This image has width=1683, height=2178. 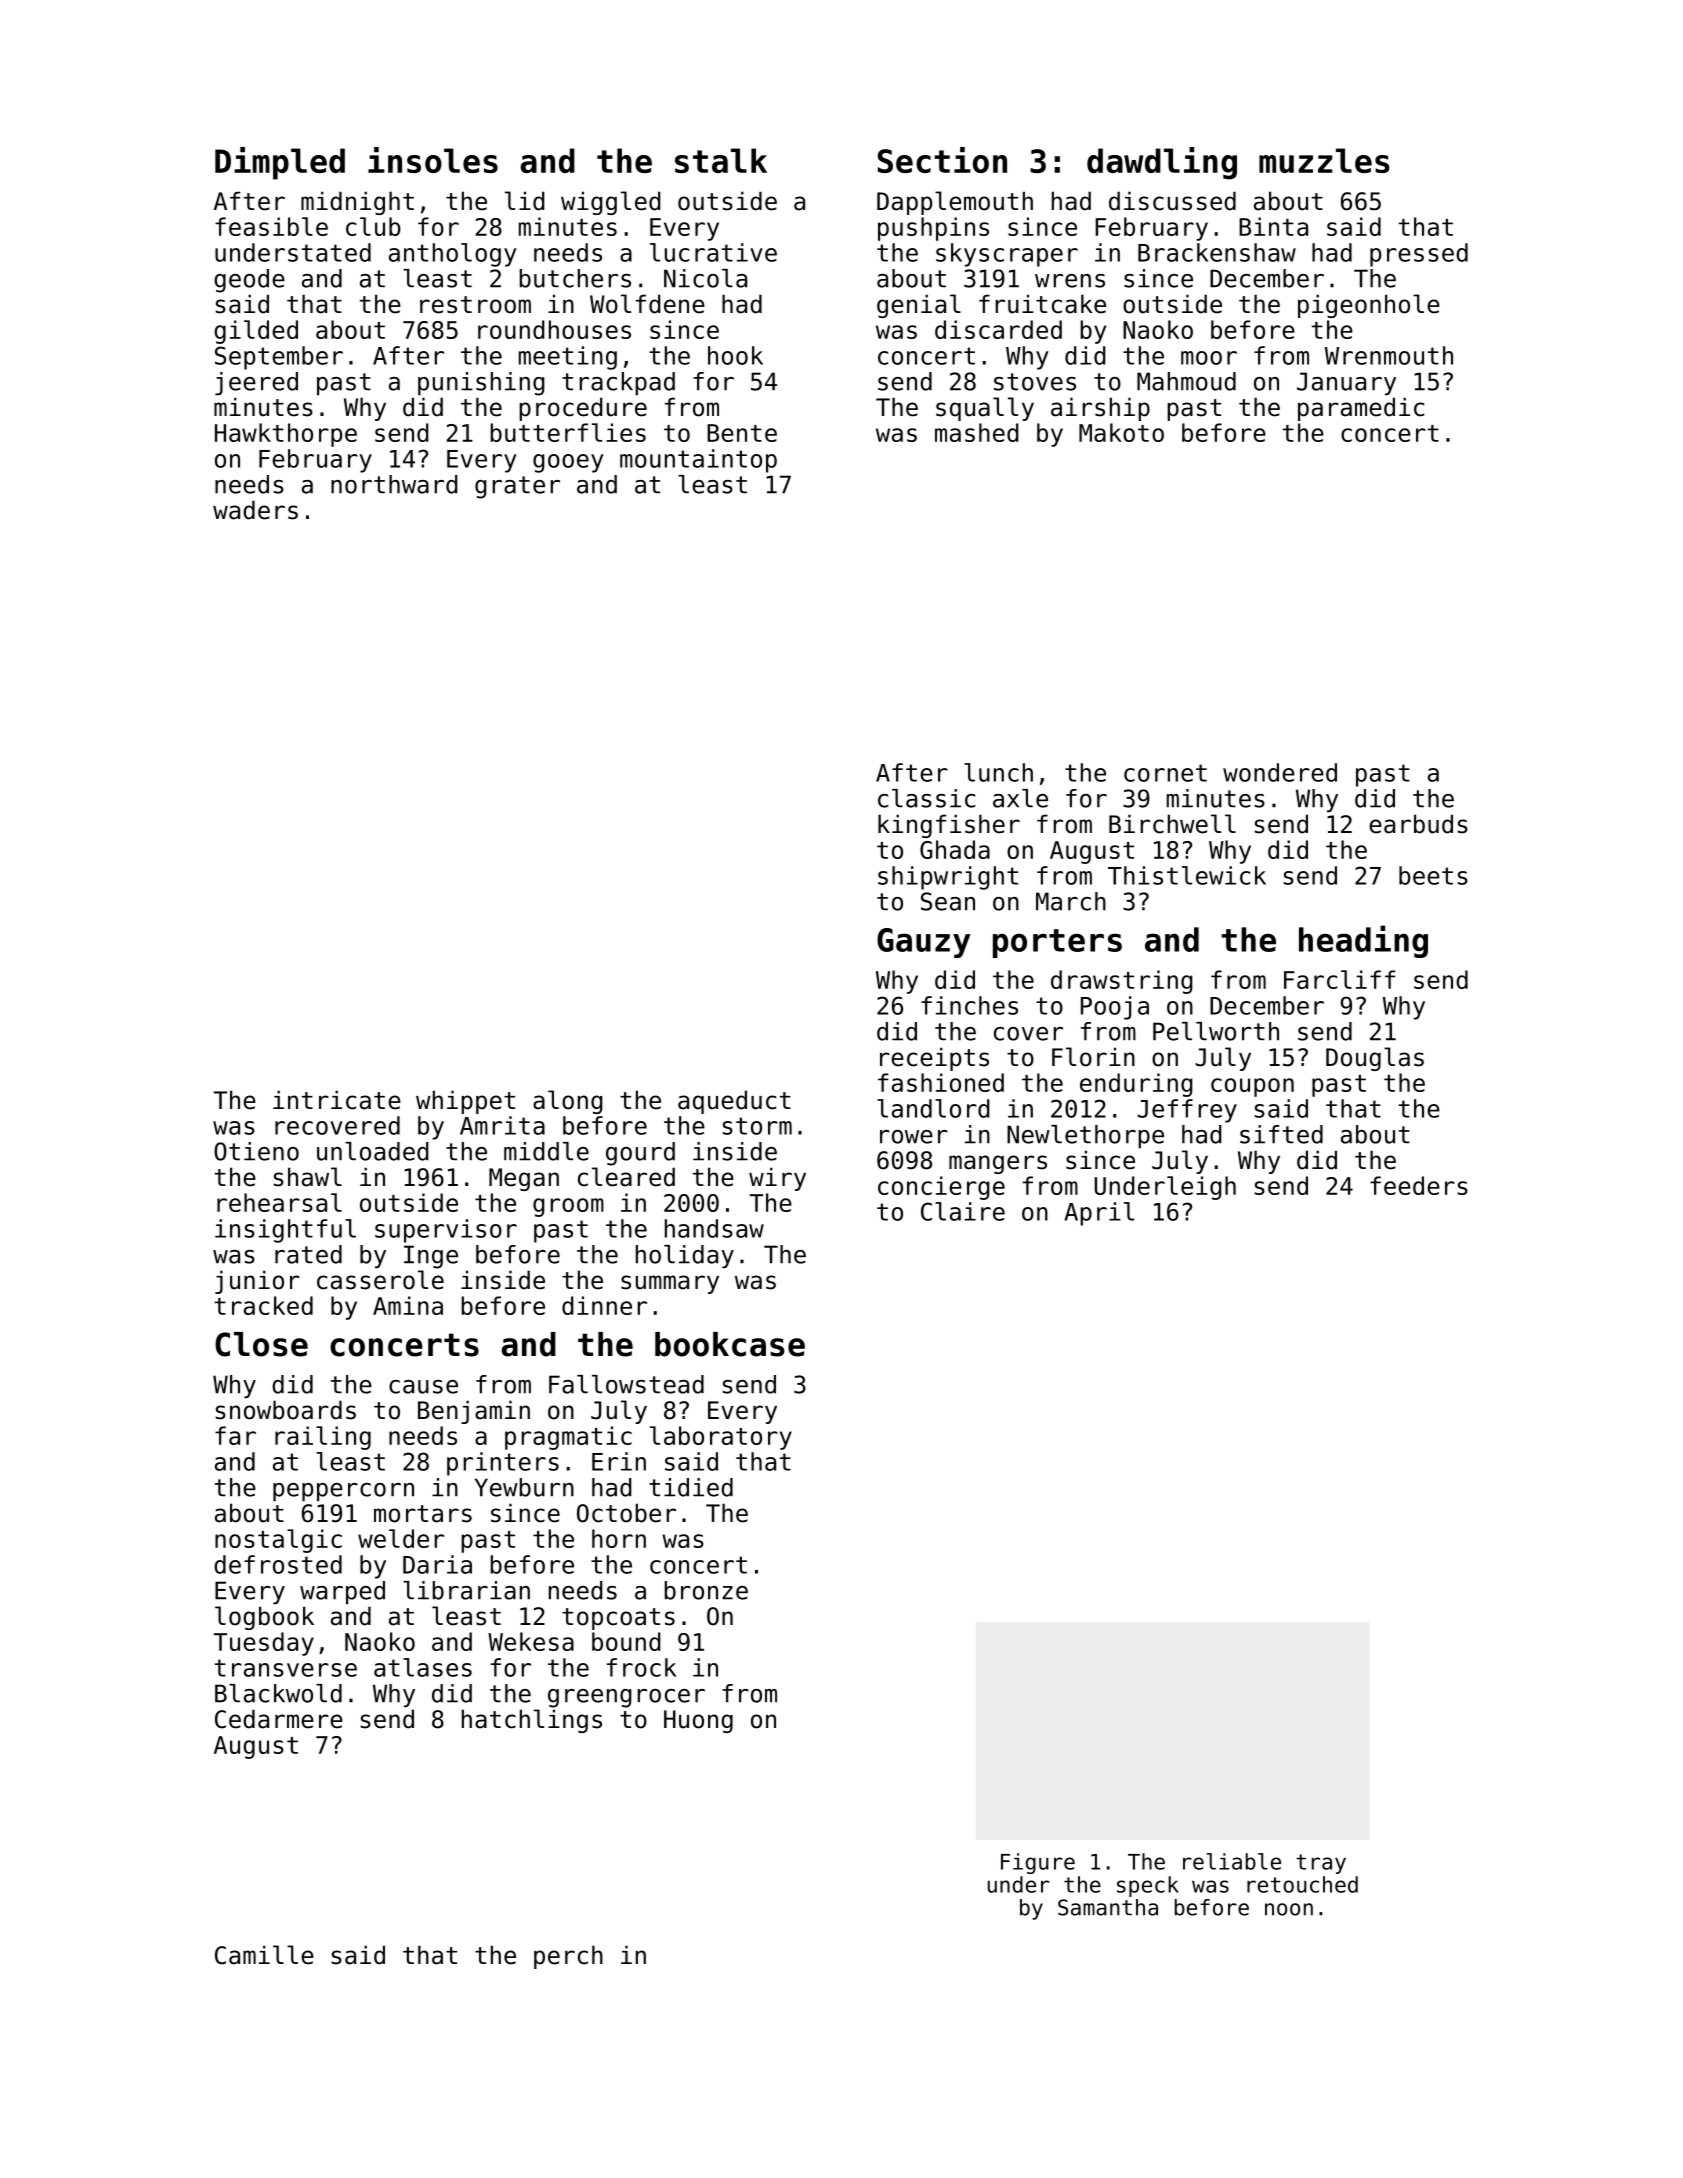 What do you see at coordinates (1162, 163) in the image?
I see `dawdling` at bounding box center [1162, 163].
